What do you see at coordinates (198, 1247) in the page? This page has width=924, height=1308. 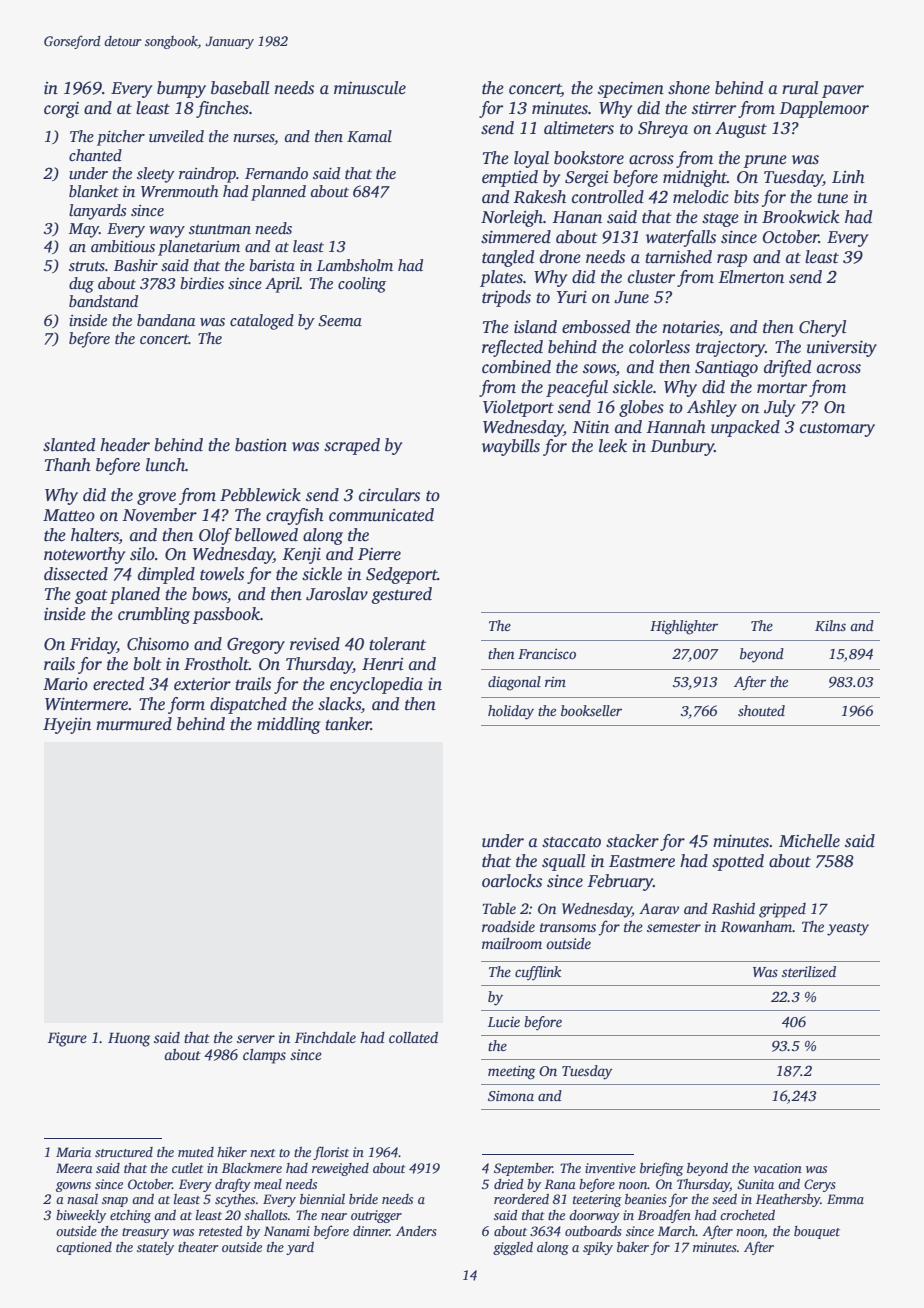 I see `theater` at bounding box center [198, 1247].
